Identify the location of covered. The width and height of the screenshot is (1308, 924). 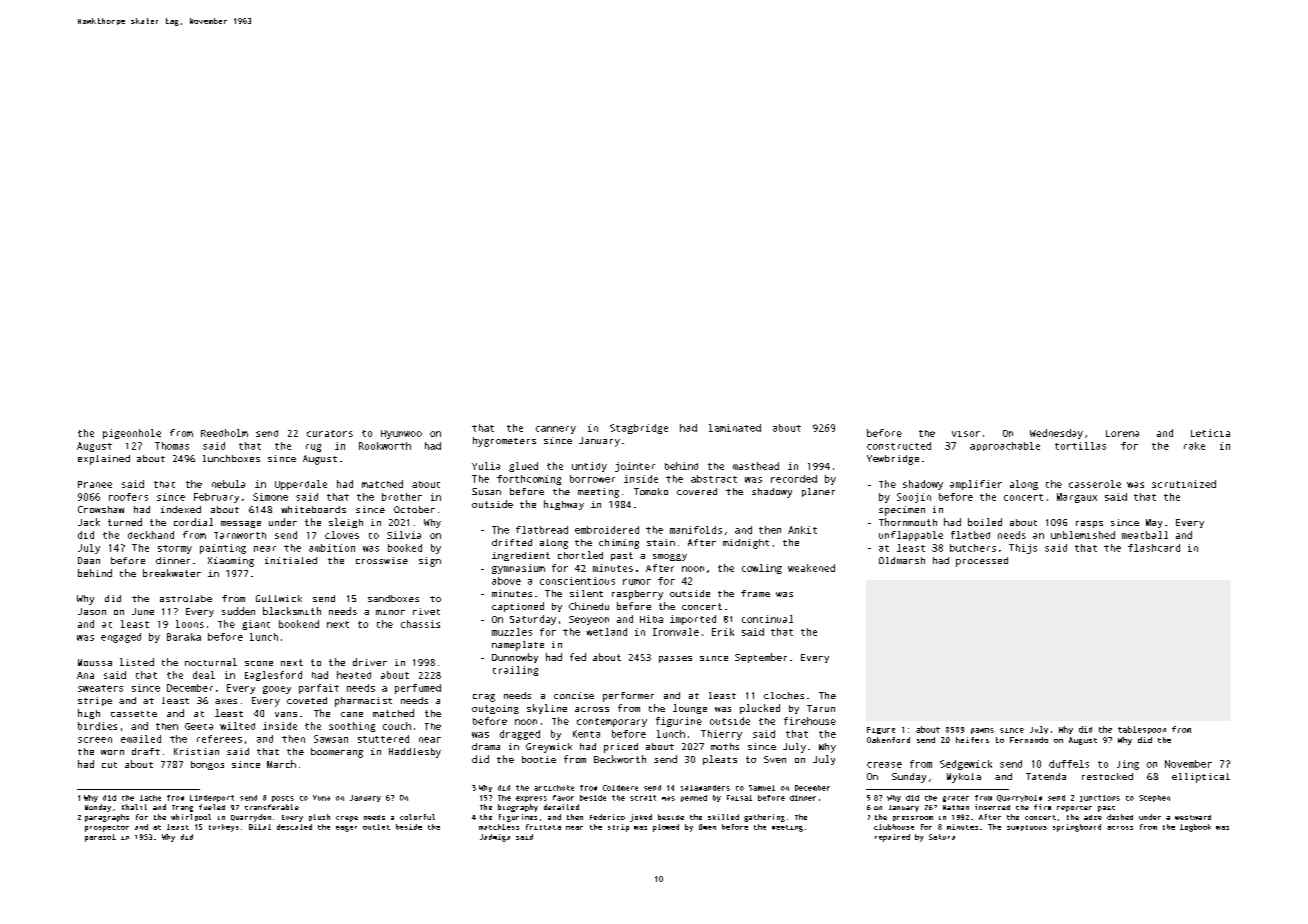
(697, 491).
